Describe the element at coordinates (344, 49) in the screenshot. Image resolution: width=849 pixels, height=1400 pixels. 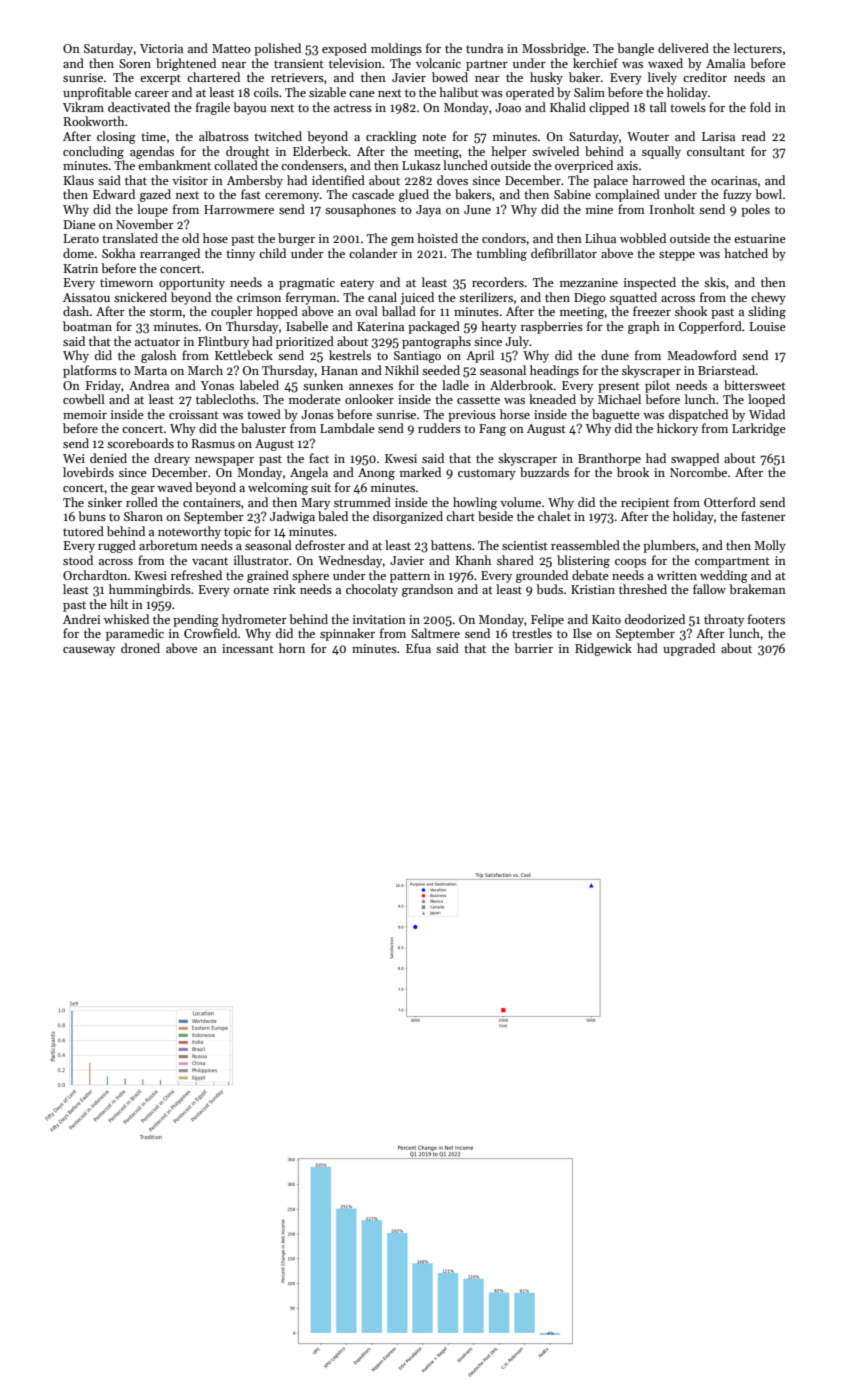
I see `exposed` at that location.
